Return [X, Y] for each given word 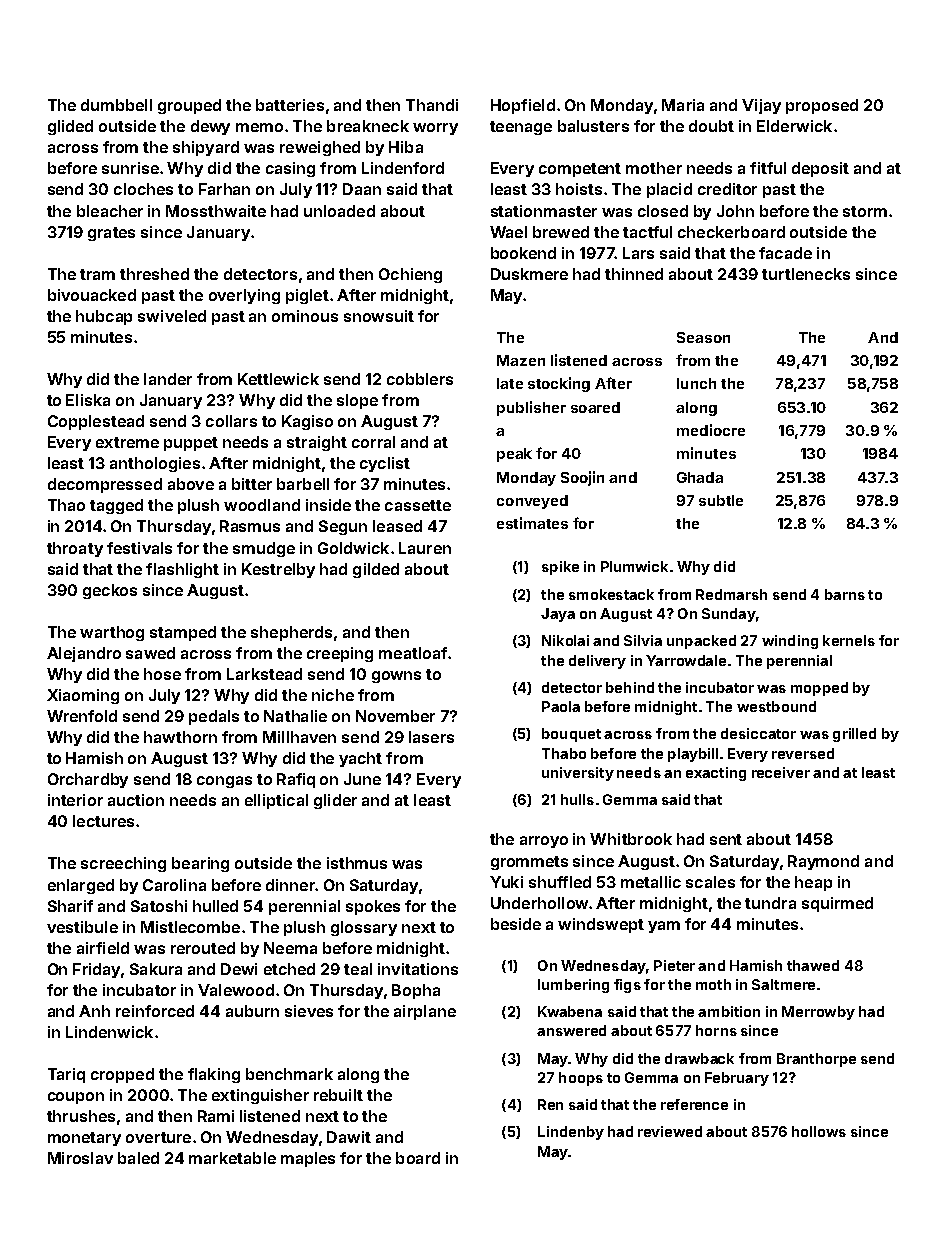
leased [397, 526]
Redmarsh [731, 594]
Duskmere [529, 274]
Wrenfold [82, 716]
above [191, 484]
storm [865, 211]
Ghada [700, 477]
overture [158, 1137]
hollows [819, 1131]
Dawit [349, 1137]
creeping [340, 654]
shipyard [206, 148]
